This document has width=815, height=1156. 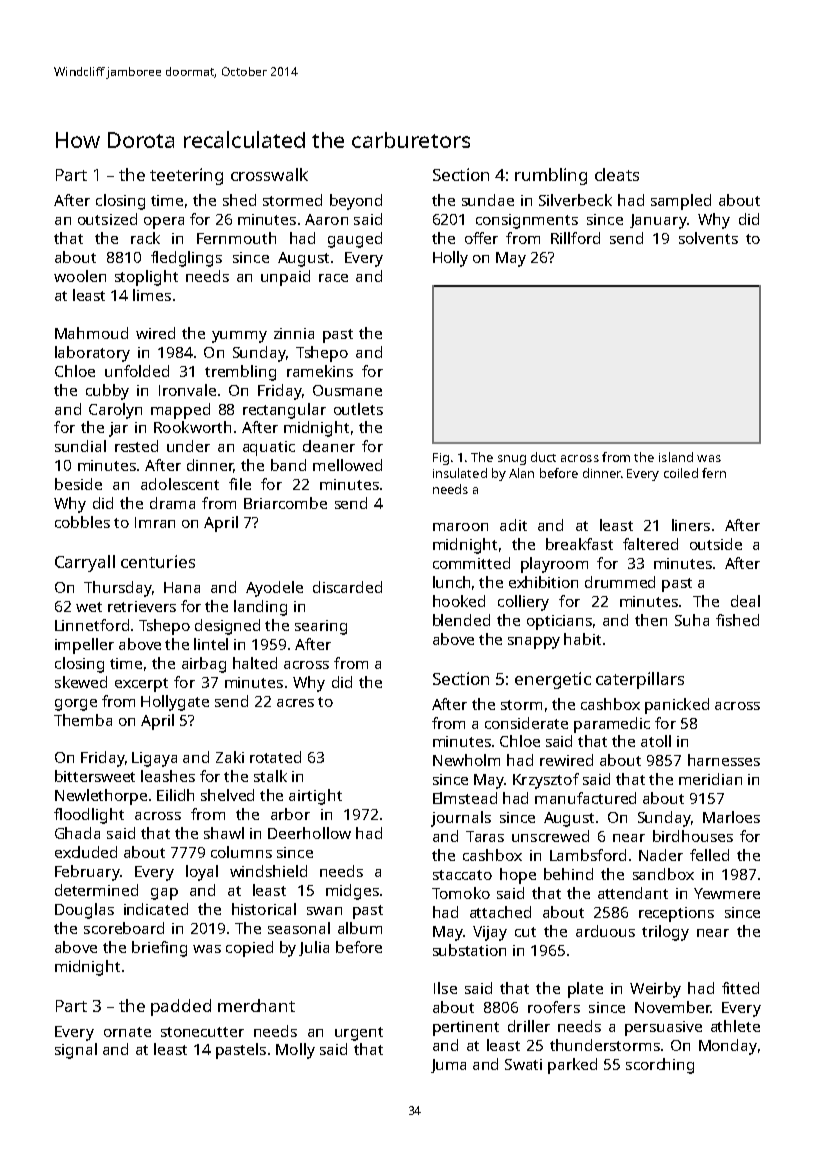 What do you see at coordinates (141, 685) in the document?
I see `excerpt` at bounding box center [141, 685].
